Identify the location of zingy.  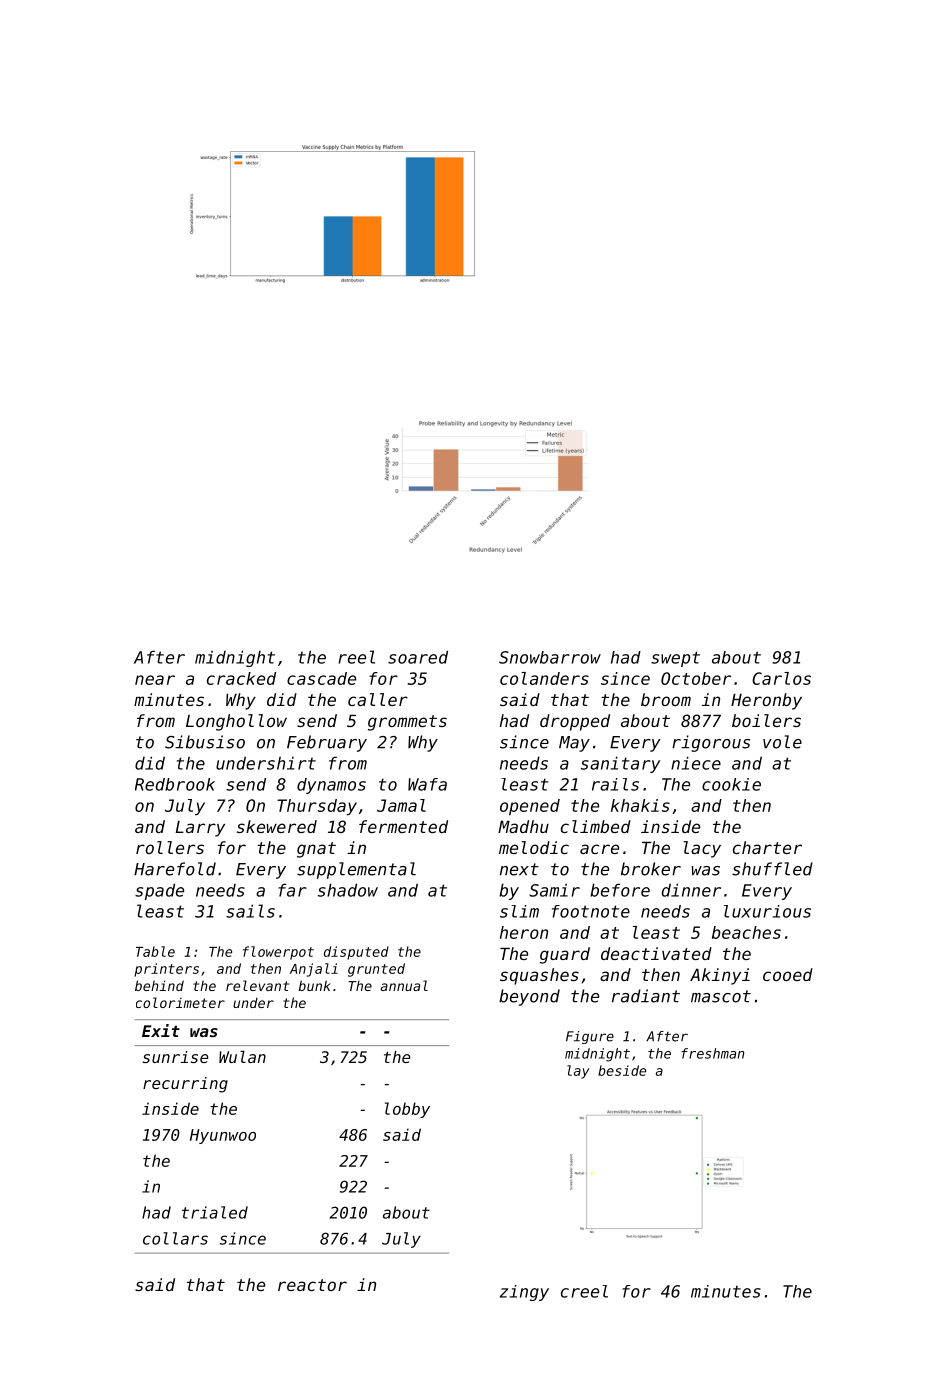
(524, 1293).
